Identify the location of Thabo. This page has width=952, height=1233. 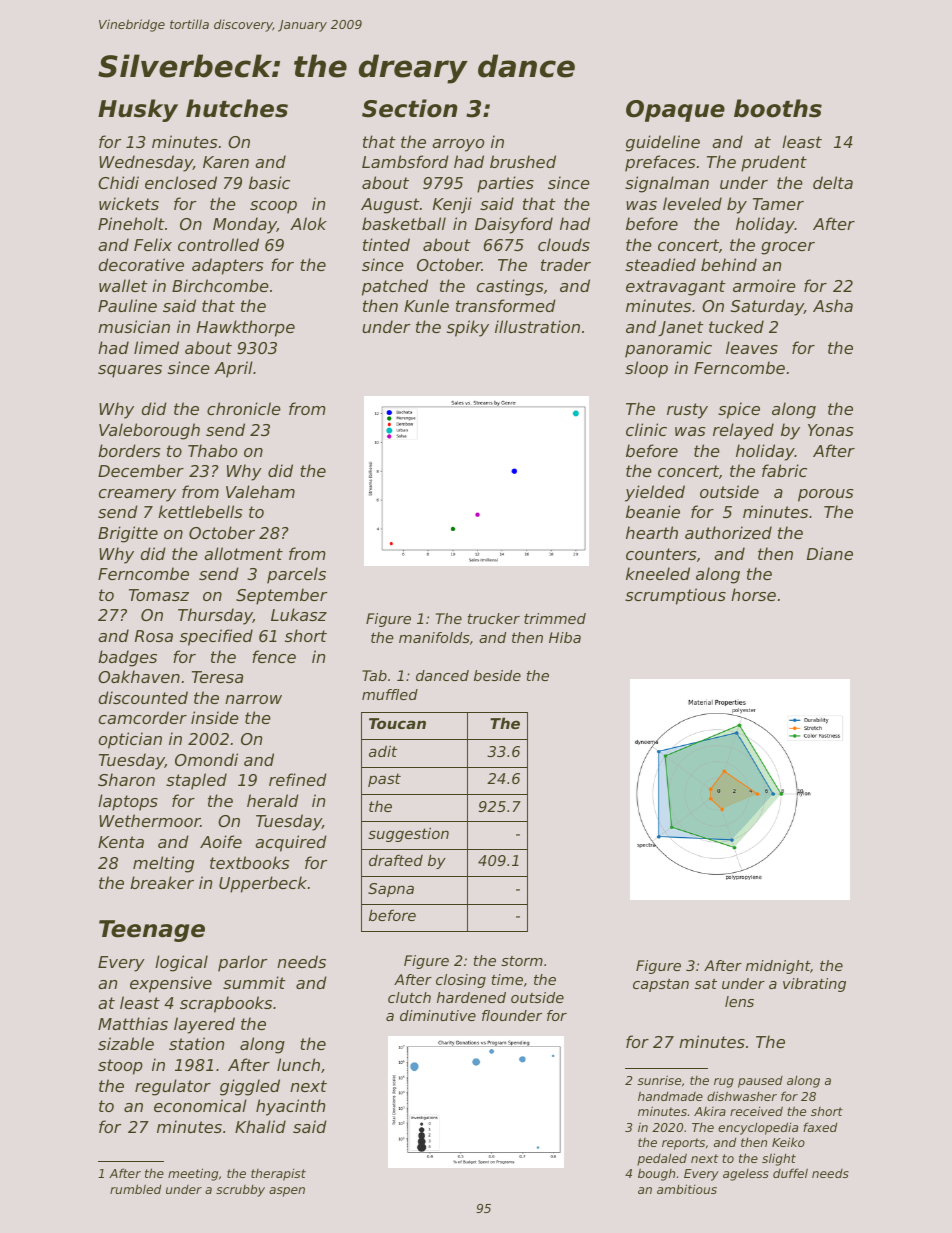
(212, 450).
